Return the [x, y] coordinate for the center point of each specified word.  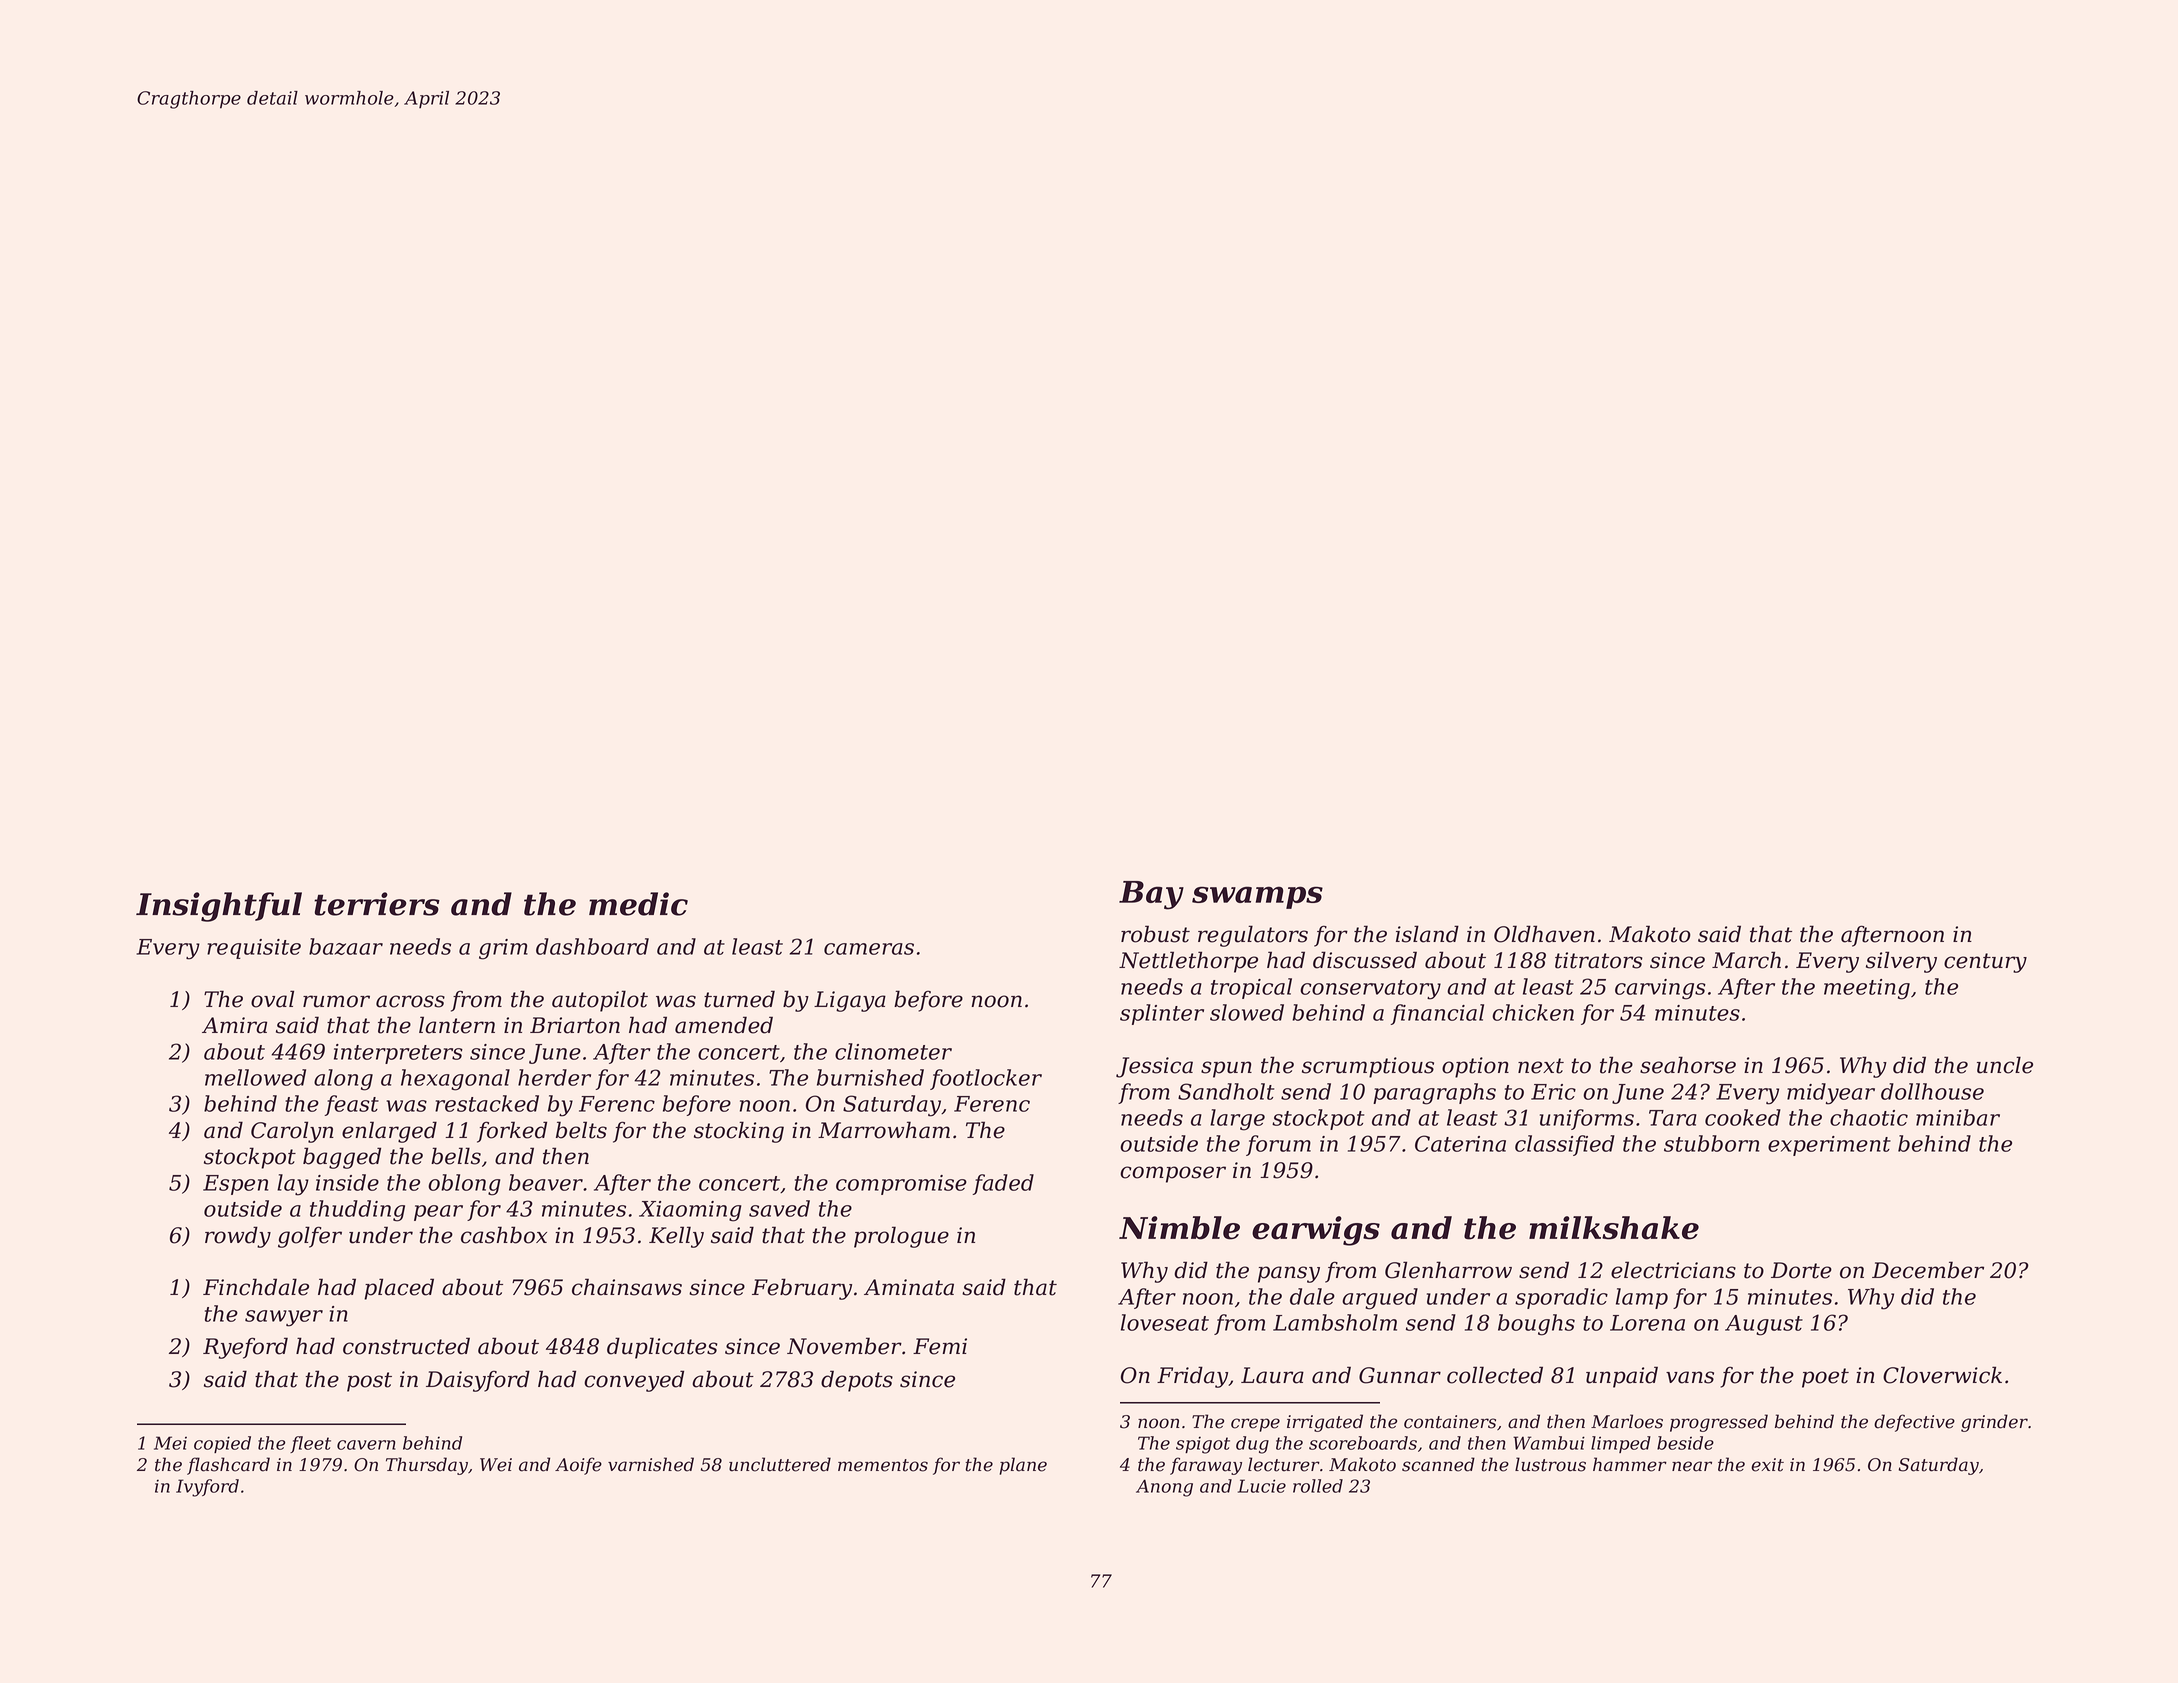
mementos [883, 1465]
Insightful [219, 907]
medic [638, 904]
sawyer [284, 1318]
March [1746, 960]
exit [1767, 1465]
